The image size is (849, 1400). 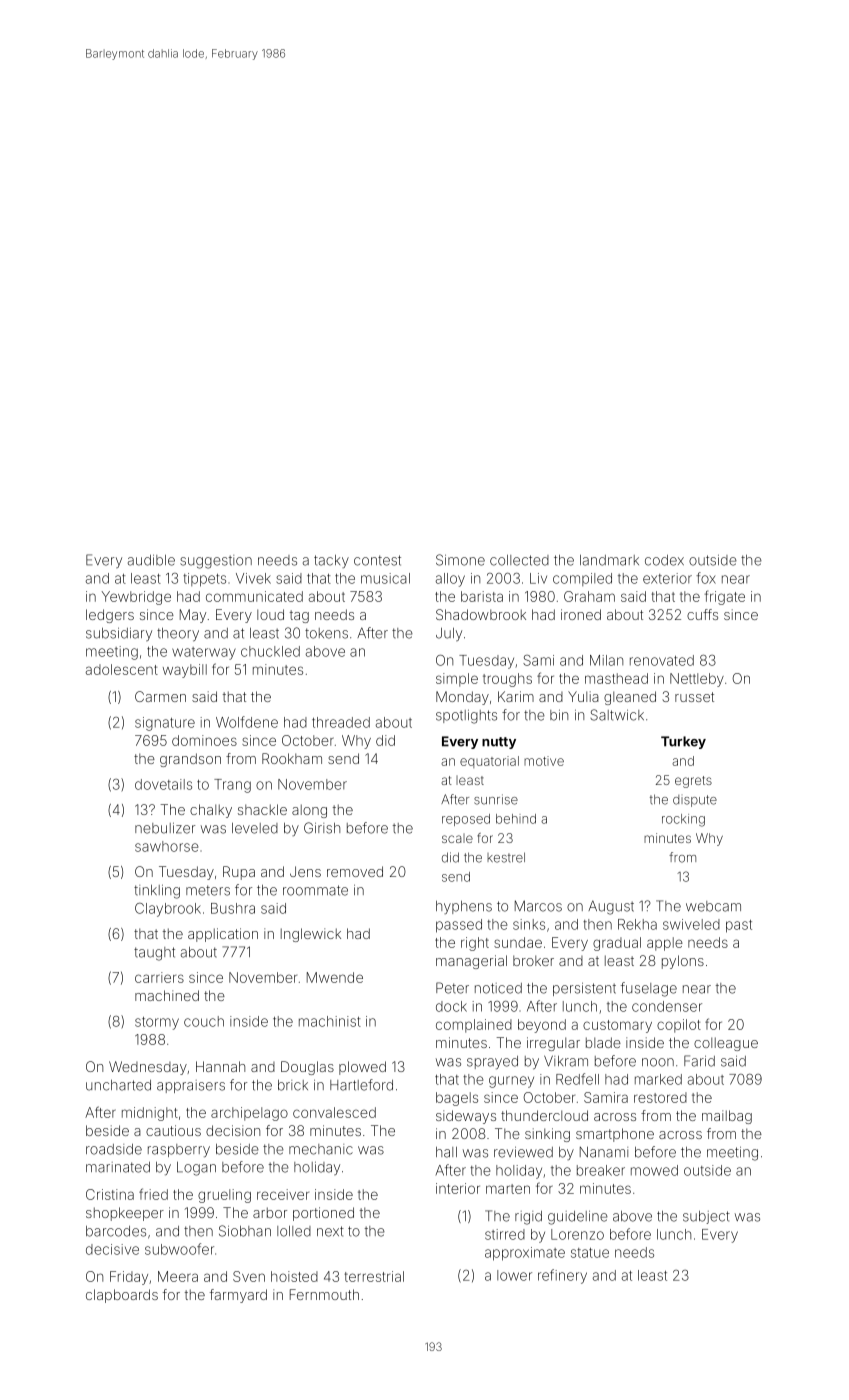 What do you see at coordinates (165, 828) in the document?
I see `nebulizer` at bounding box center [165, 828].
